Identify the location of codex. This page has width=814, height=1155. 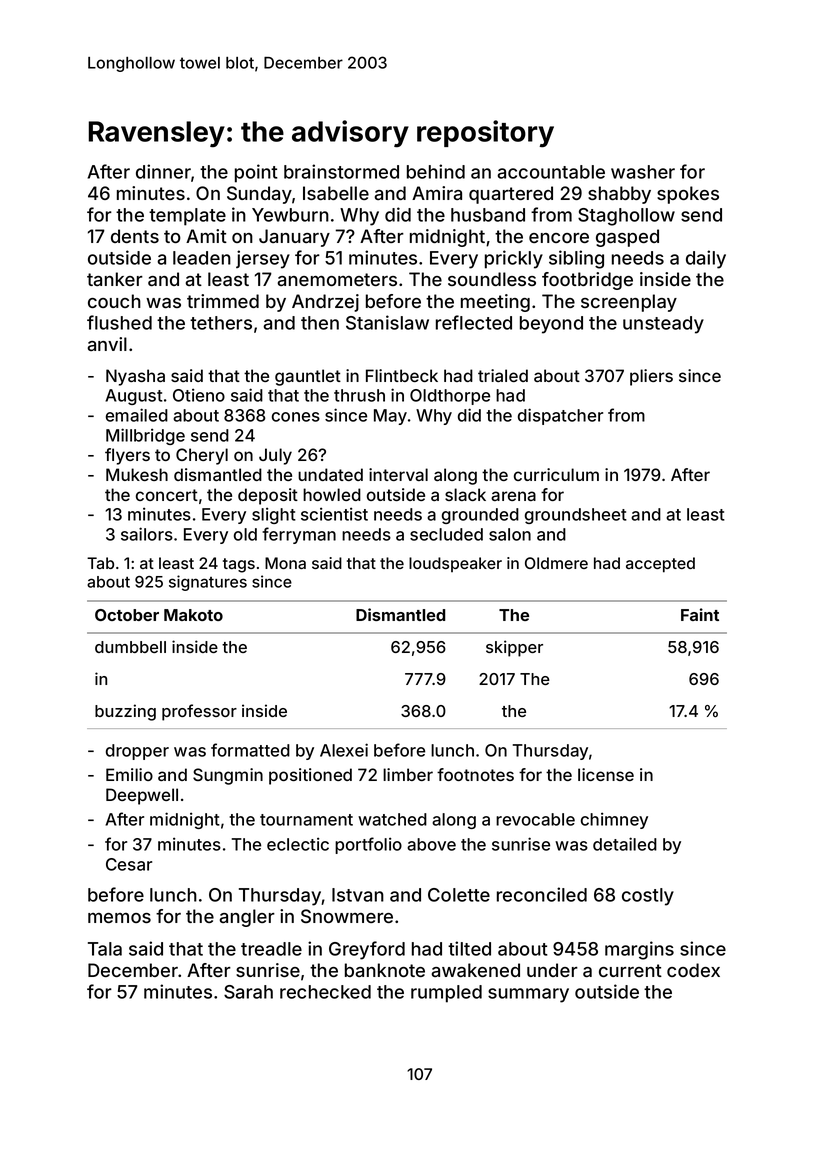
(693, 970).
